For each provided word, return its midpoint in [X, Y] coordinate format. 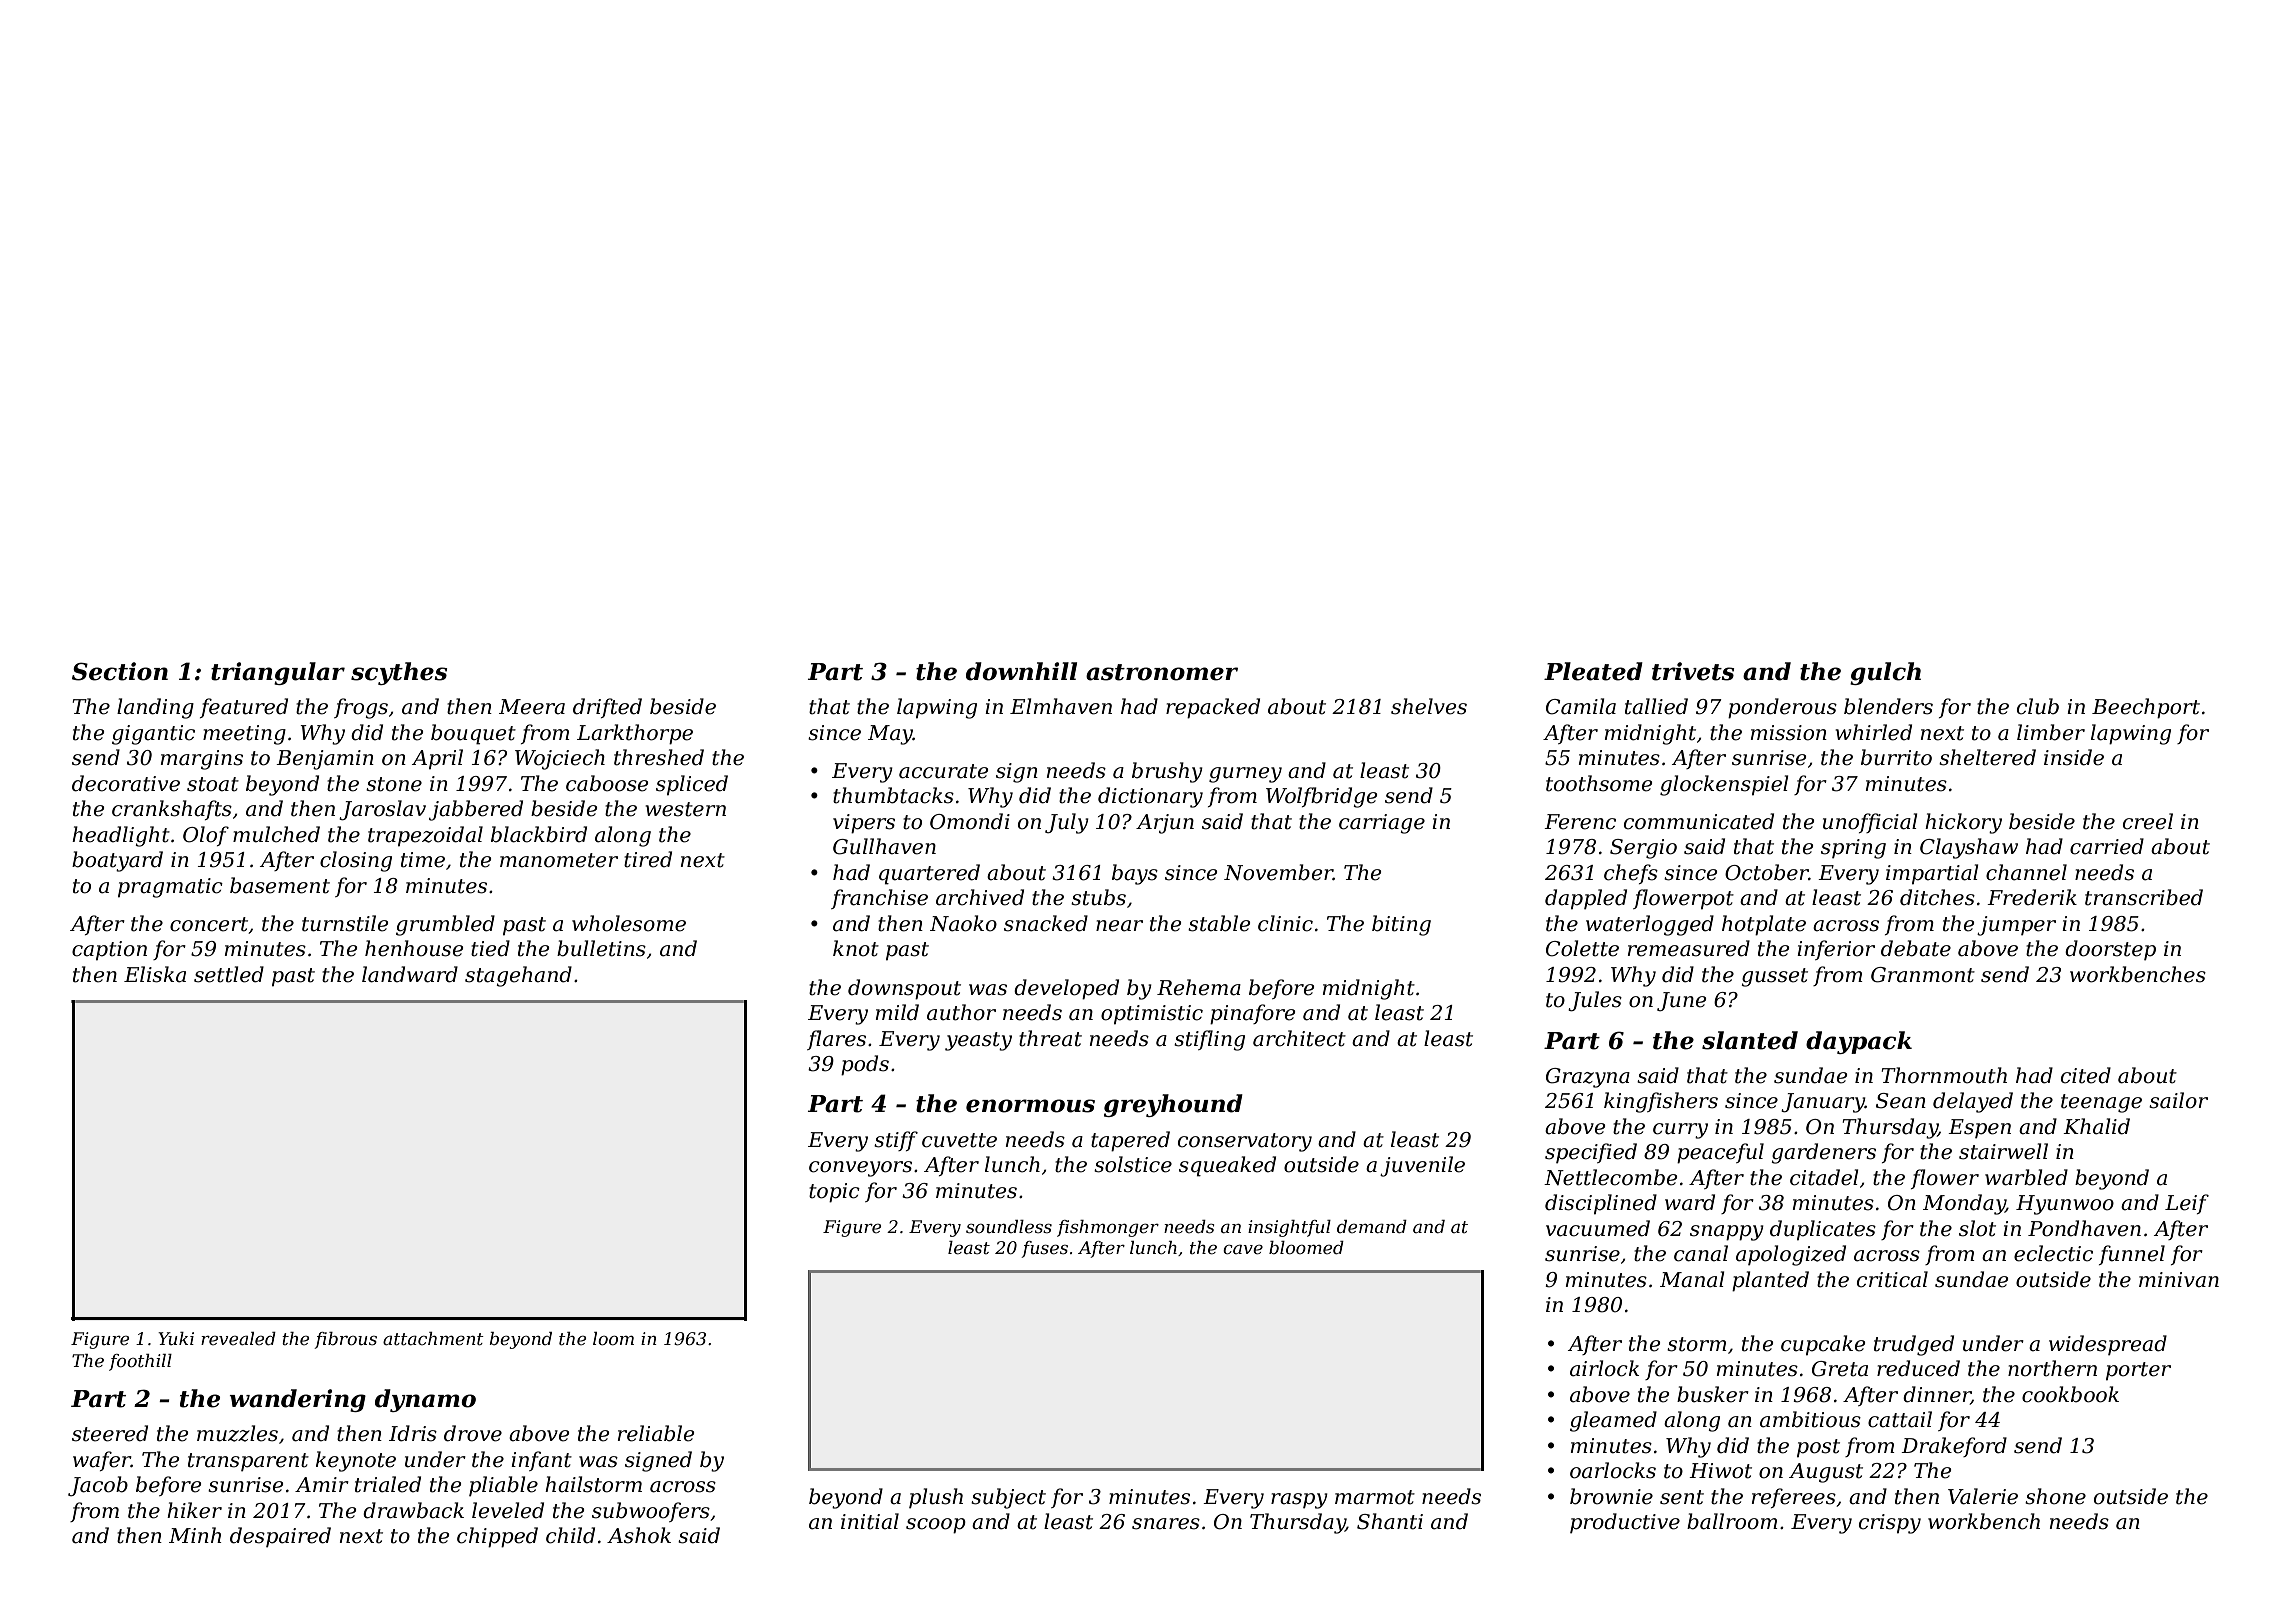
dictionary [1150, 797]
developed [1066, 989]
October [1767, 872]
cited [2086, 1075]
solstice [1133, 1164]
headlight [121, 836]
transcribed [2144, 897]
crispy [1890, 1524]
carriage [1382, 824]
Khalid [2096, 1126]
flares [836, 1040]
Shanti [1390, 1521]
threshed [659, 757]
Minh [195, 1535]
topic [834, 1193]
